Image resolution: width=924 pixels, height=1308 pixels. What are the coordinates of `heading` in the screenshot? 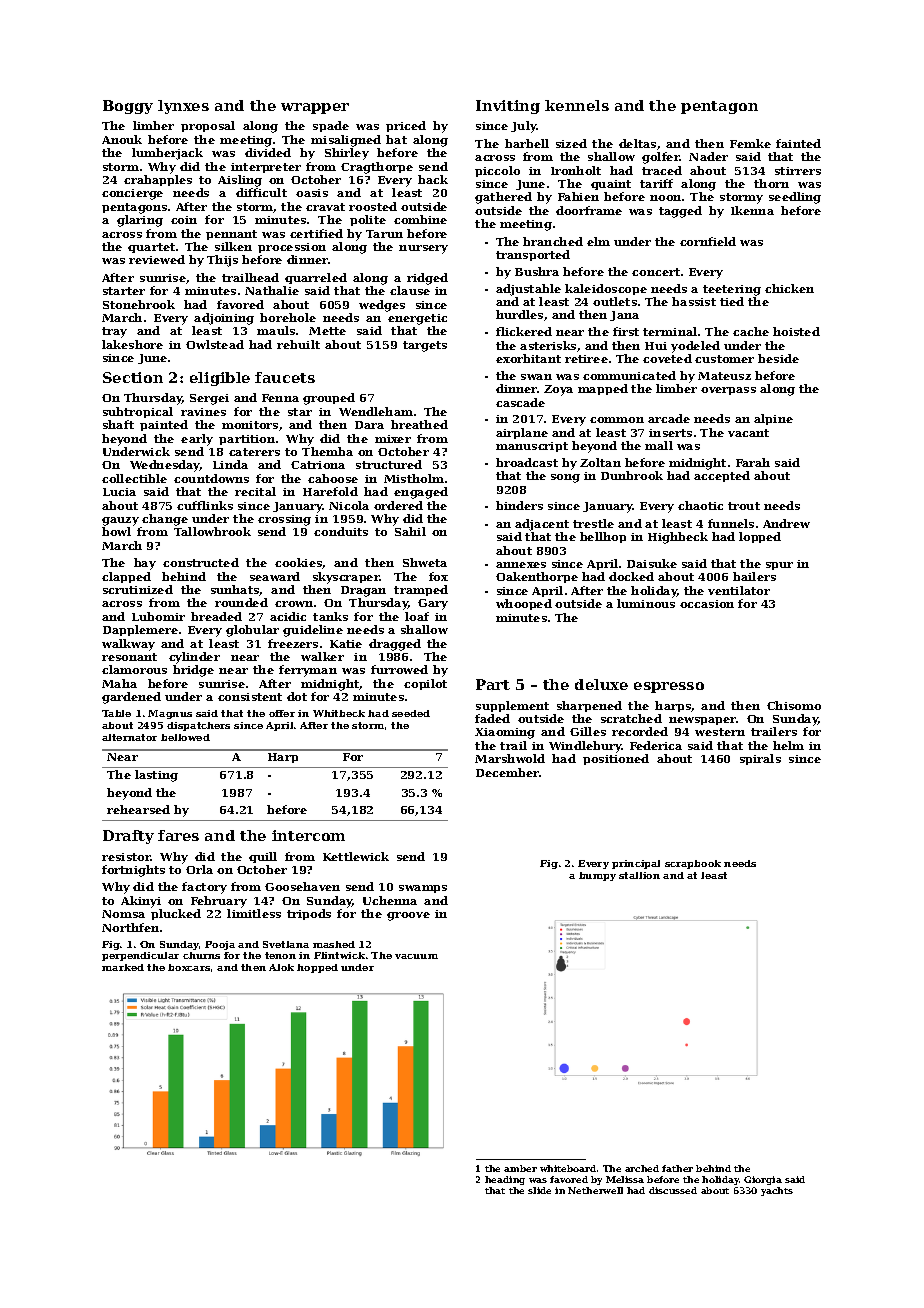 It's located at (505, 1180).
